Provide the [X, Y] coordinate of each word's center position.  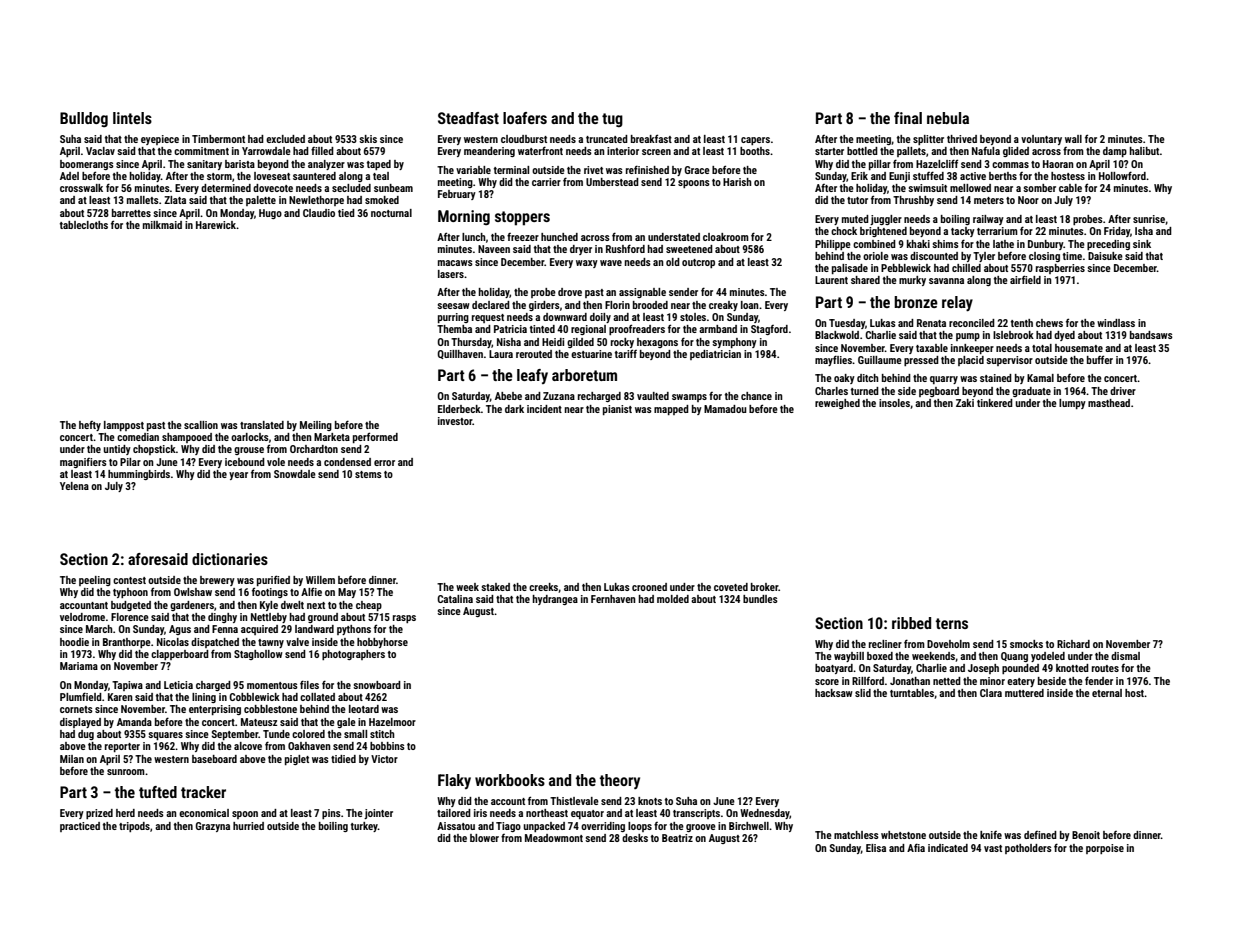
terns [952, 623]
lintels [132, 118]
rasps [404, 619]
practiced [80, 827]
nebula [948, 118]
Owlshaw [193, 592]
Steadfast [468, 118]
